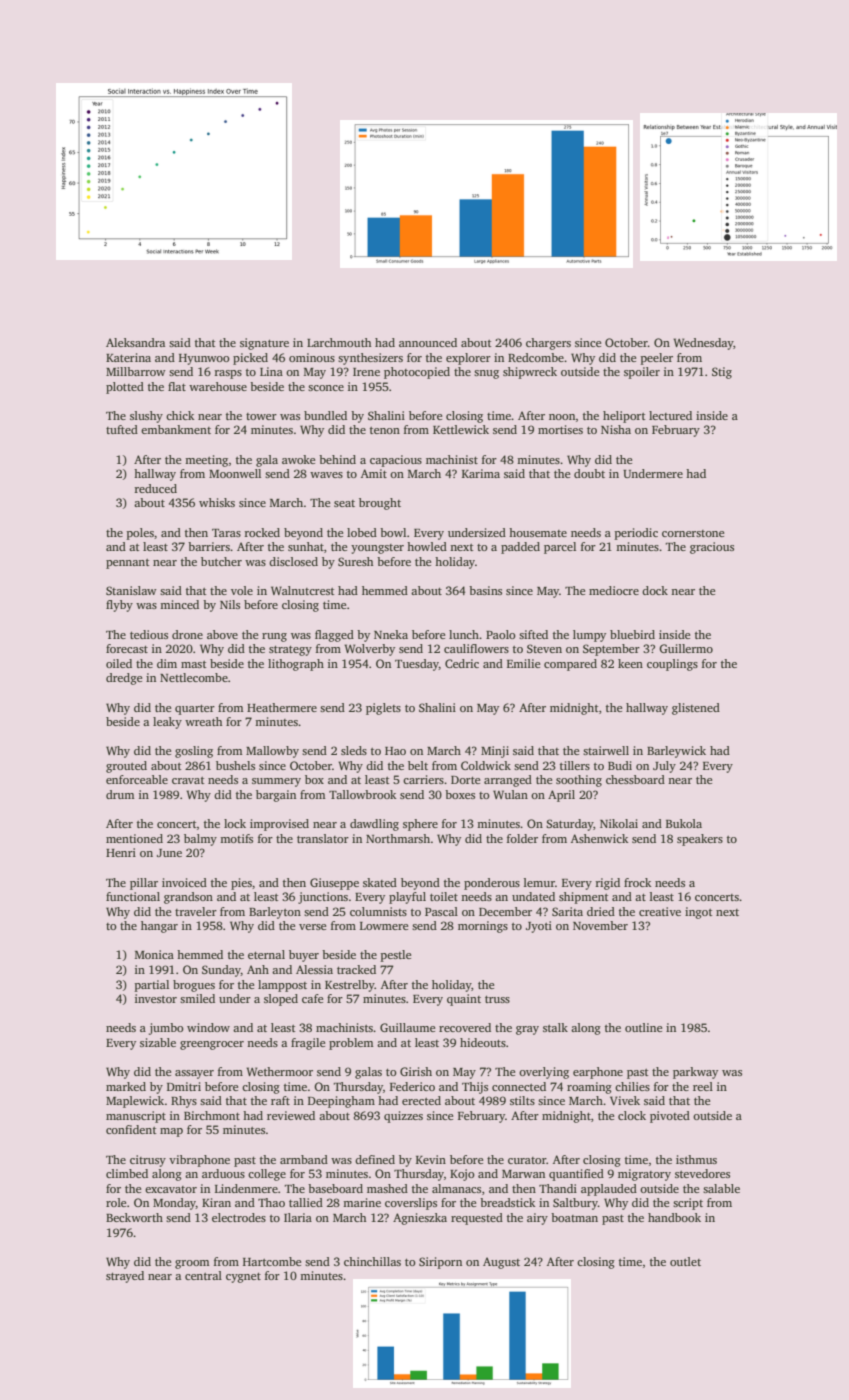 The height and width of the page is (1400, 849). Describe the element at coordinates (272, 752) in the page. I see `Mallowby` at that location.
